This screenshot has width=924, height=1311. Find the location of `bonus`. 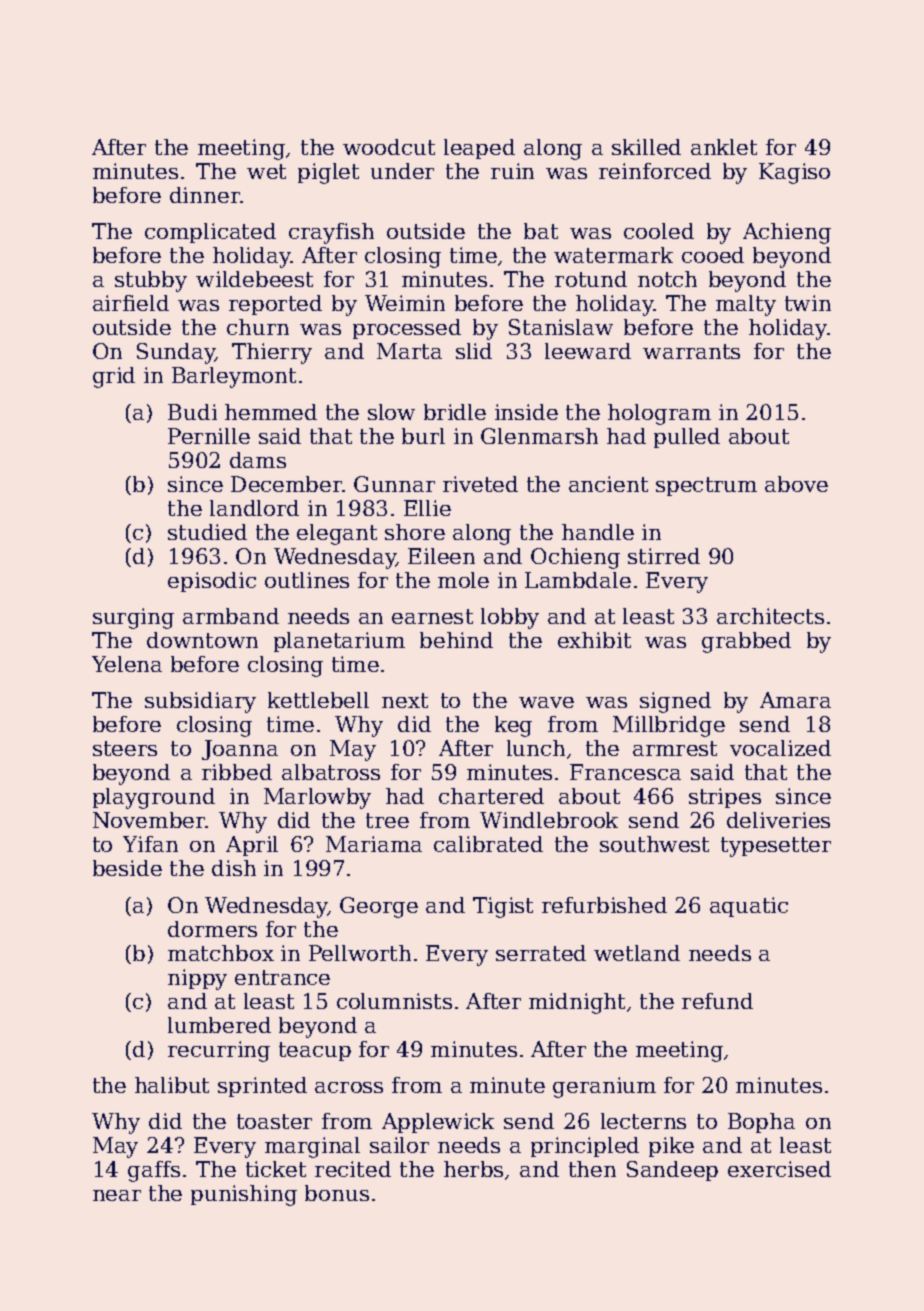

bonus is located at coordinates (337, 1193).
